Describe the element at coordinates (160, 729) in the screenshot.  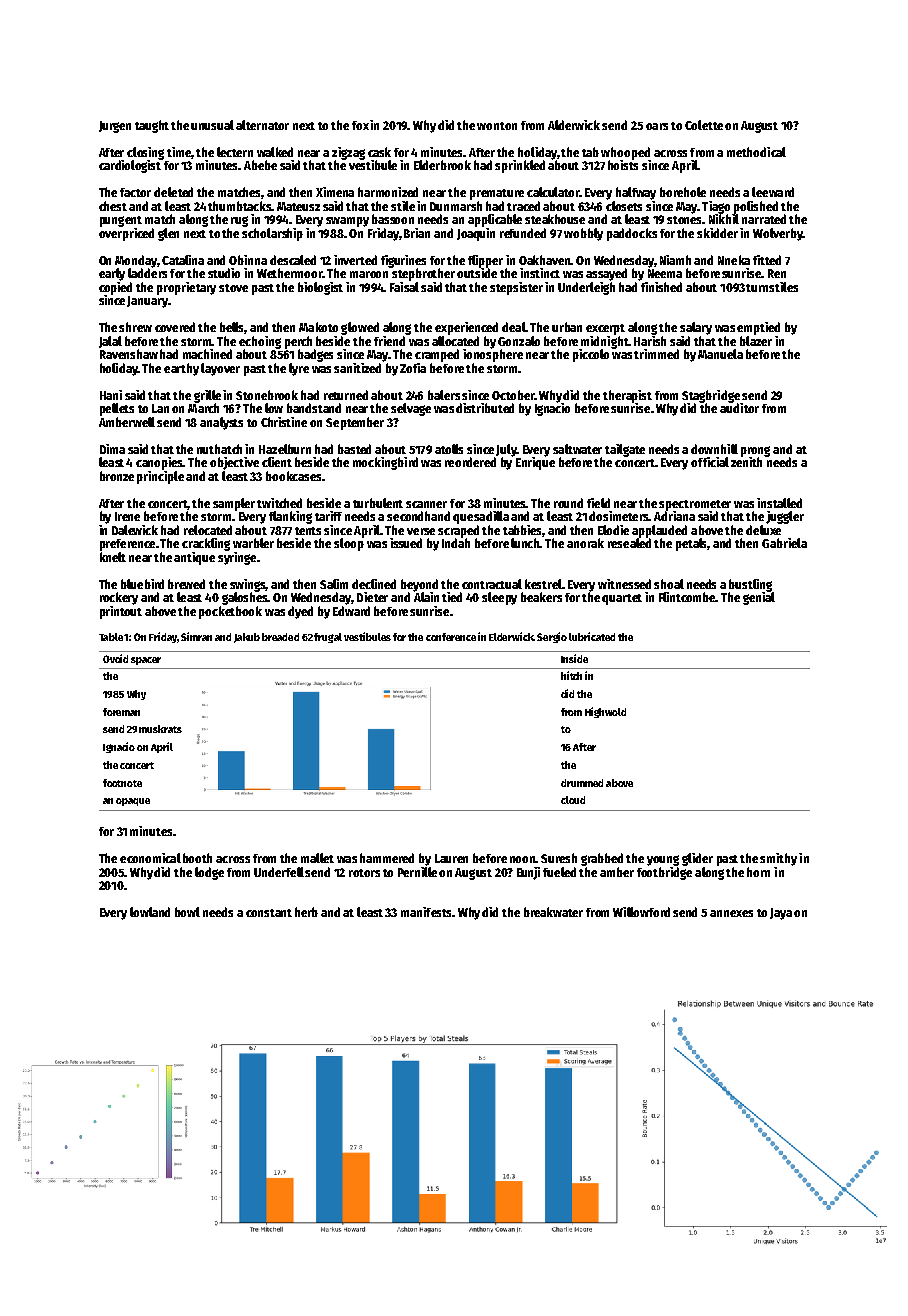
I see `muskrats` at that location.
